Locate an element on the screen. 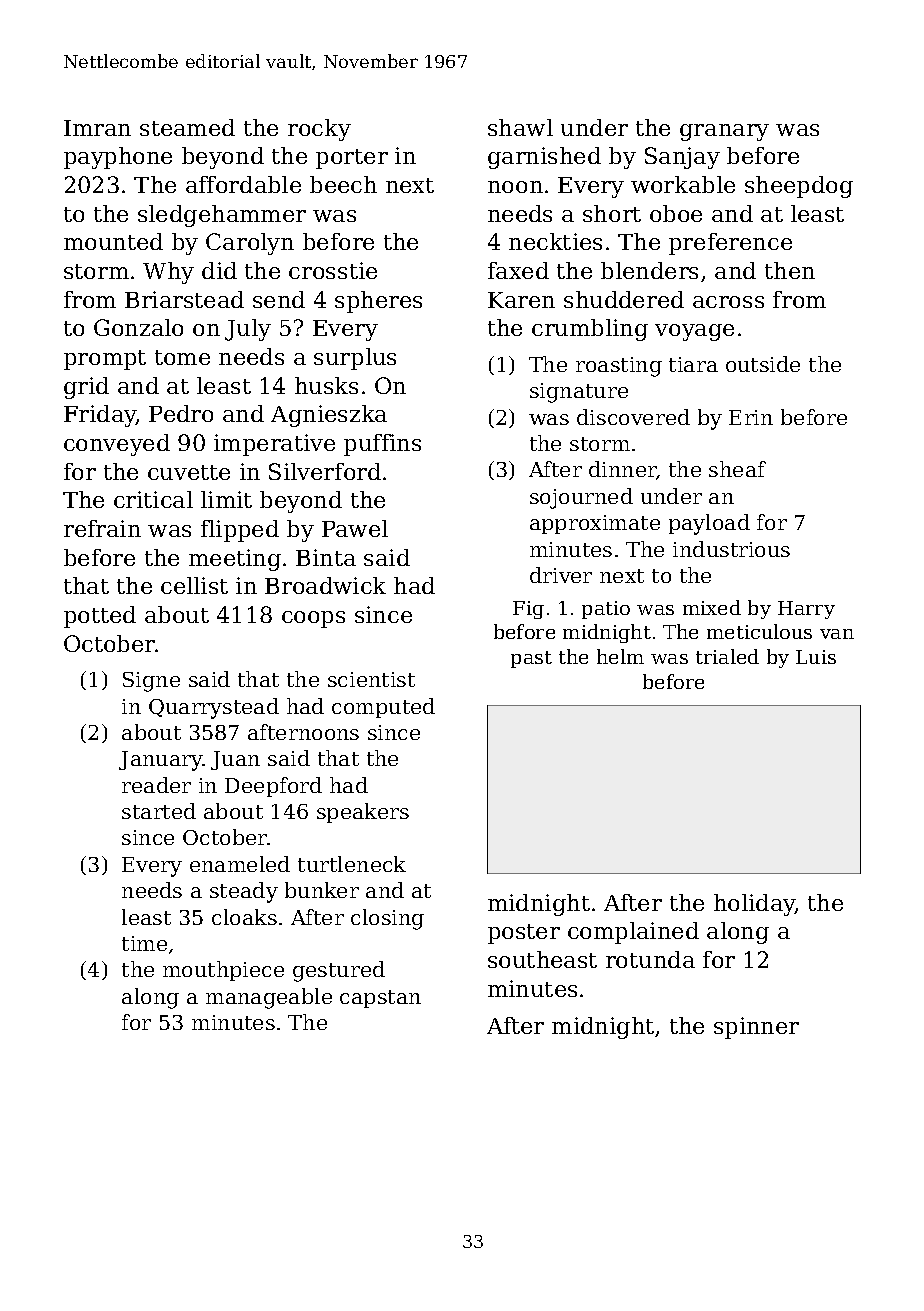 The image size is (924, 1311). southeast is located at coordinates (542, 959).
